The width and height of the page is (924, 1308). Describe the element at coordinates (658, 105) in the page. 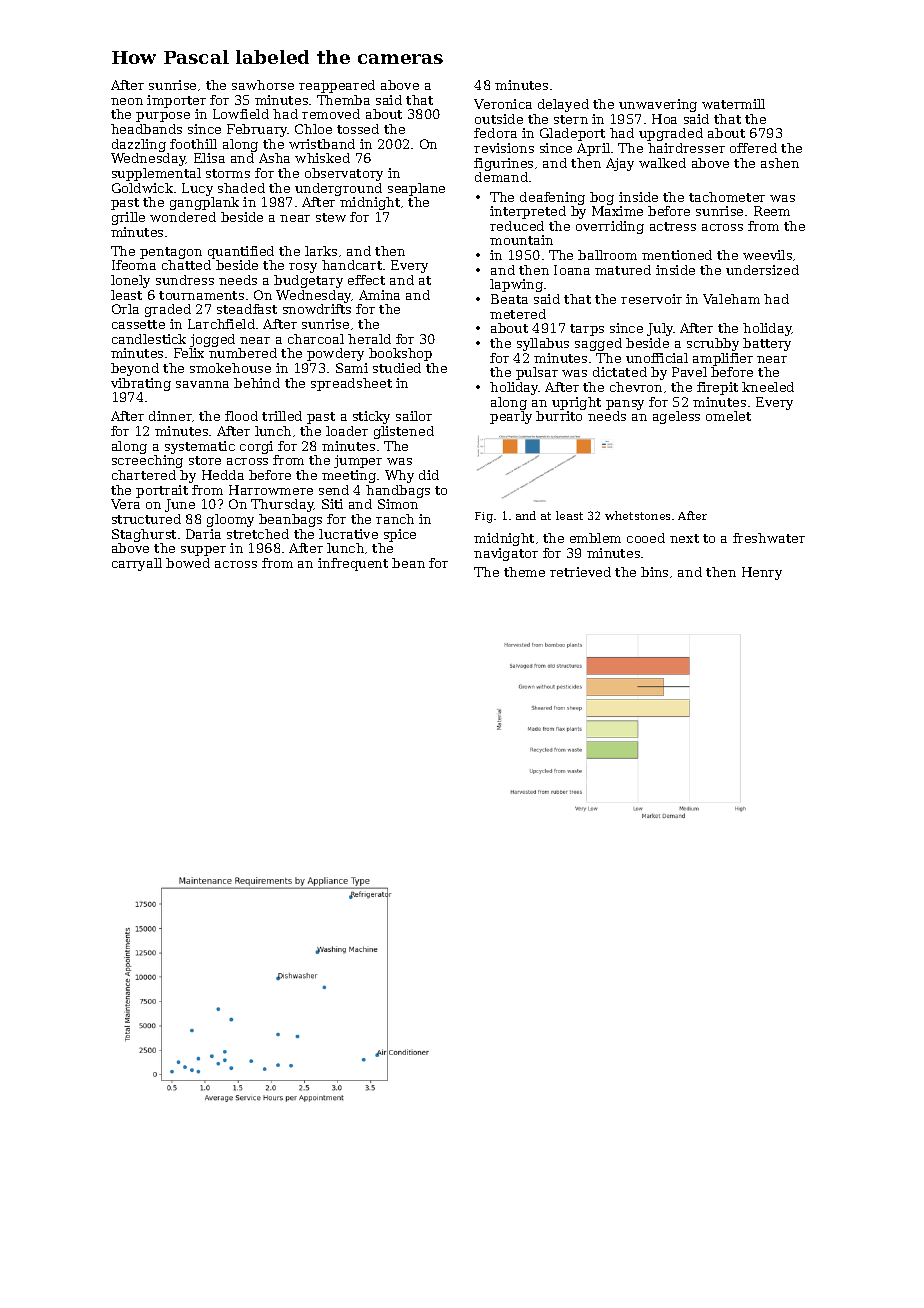

I see `unwavering` at that location.
